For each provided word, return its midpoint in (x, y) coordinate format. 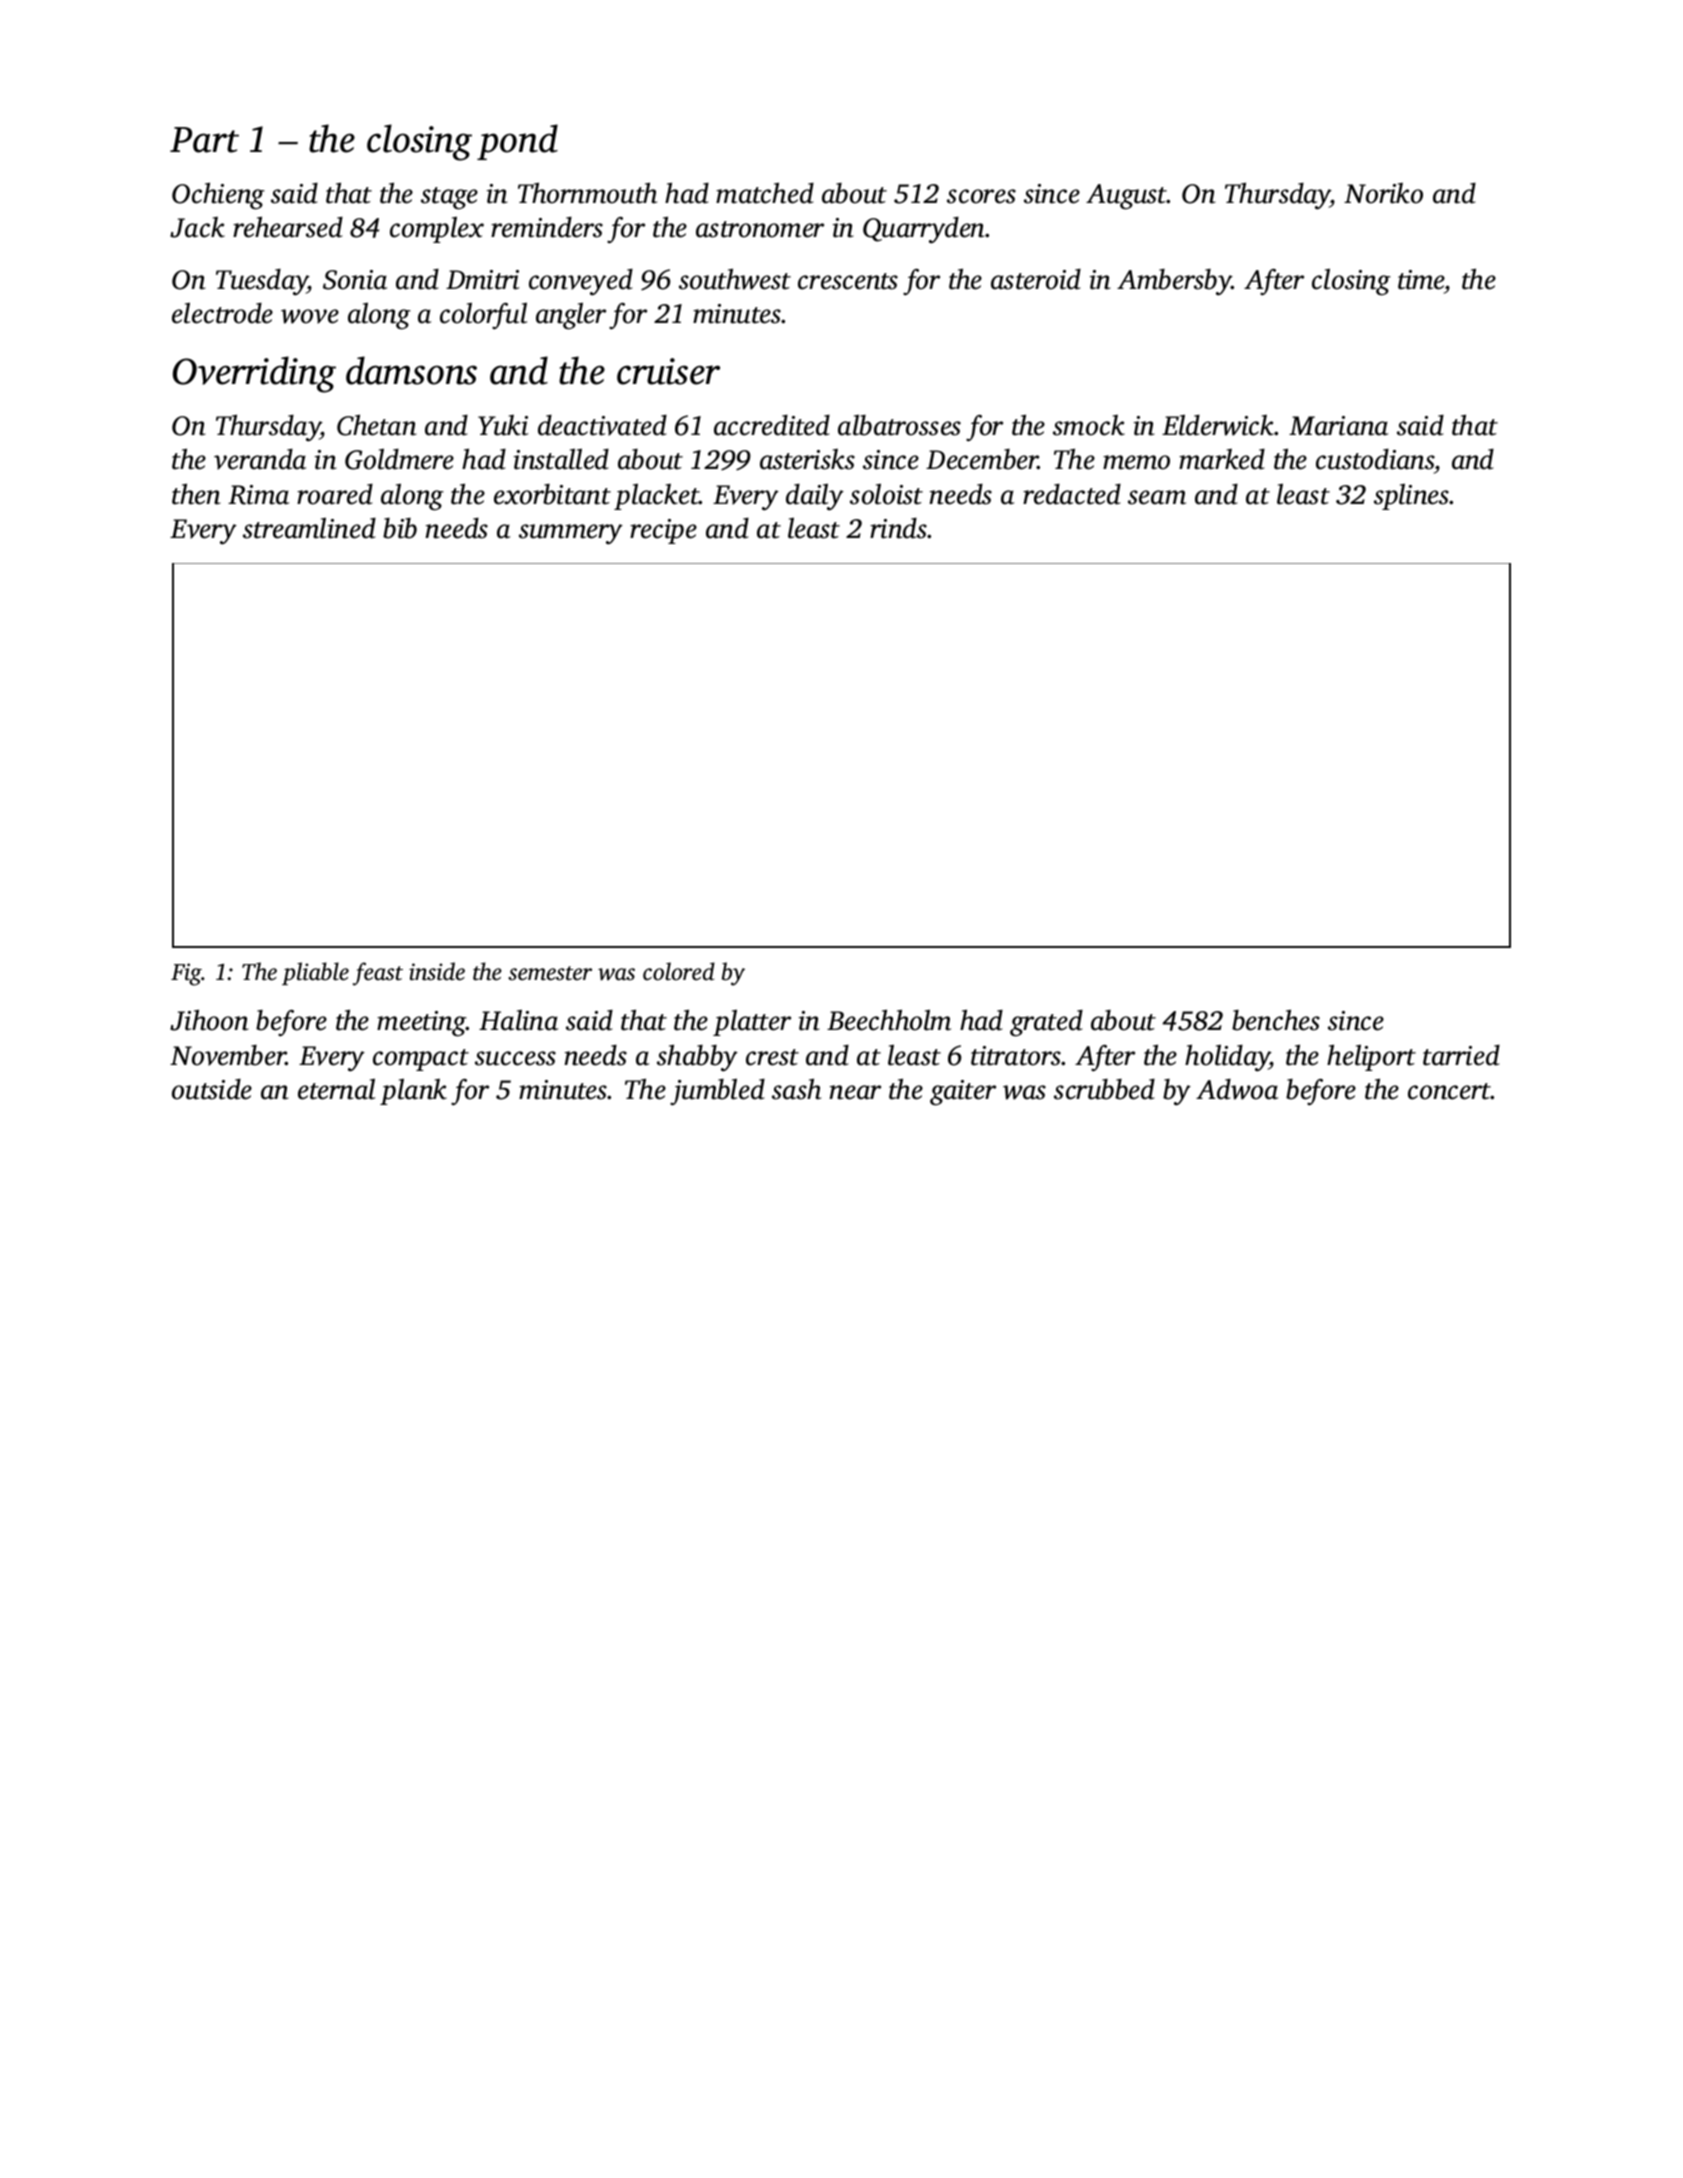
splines (1412, 497)
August (1126, 197)
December (982, 459)
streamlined (309, 528)
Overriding (254, 374)
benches (1276, 1020)
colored (679, 971)
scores (981, 196)
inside (437, 971)
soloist (886, 494)
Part (204, 140)
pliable (315, 973)
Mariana (1338, 426)
